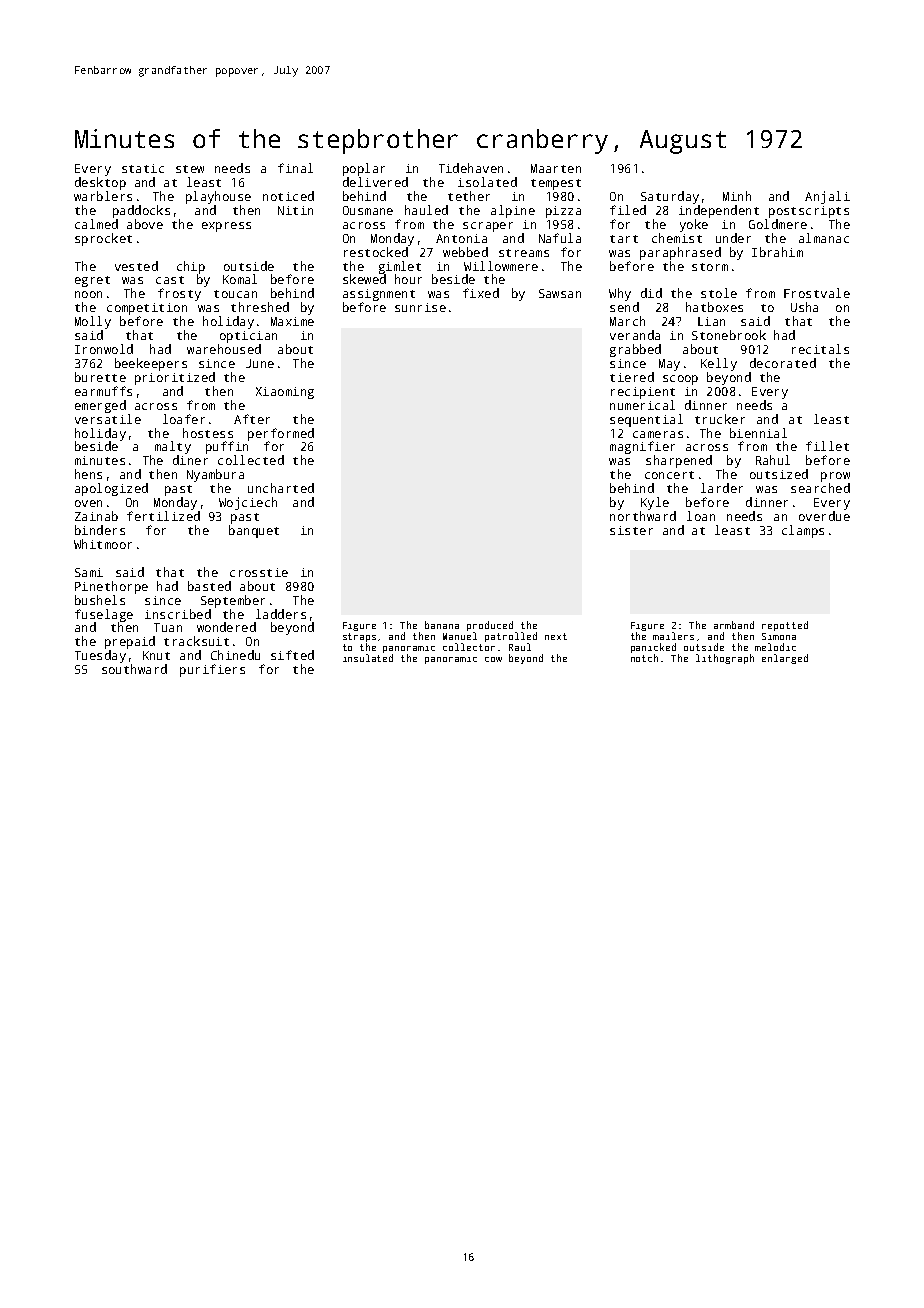 This screenshot has width=924, height=1308. Describe the element at coordinates (560, 293) in the screenshot. I see `Sawsan` at that location.
